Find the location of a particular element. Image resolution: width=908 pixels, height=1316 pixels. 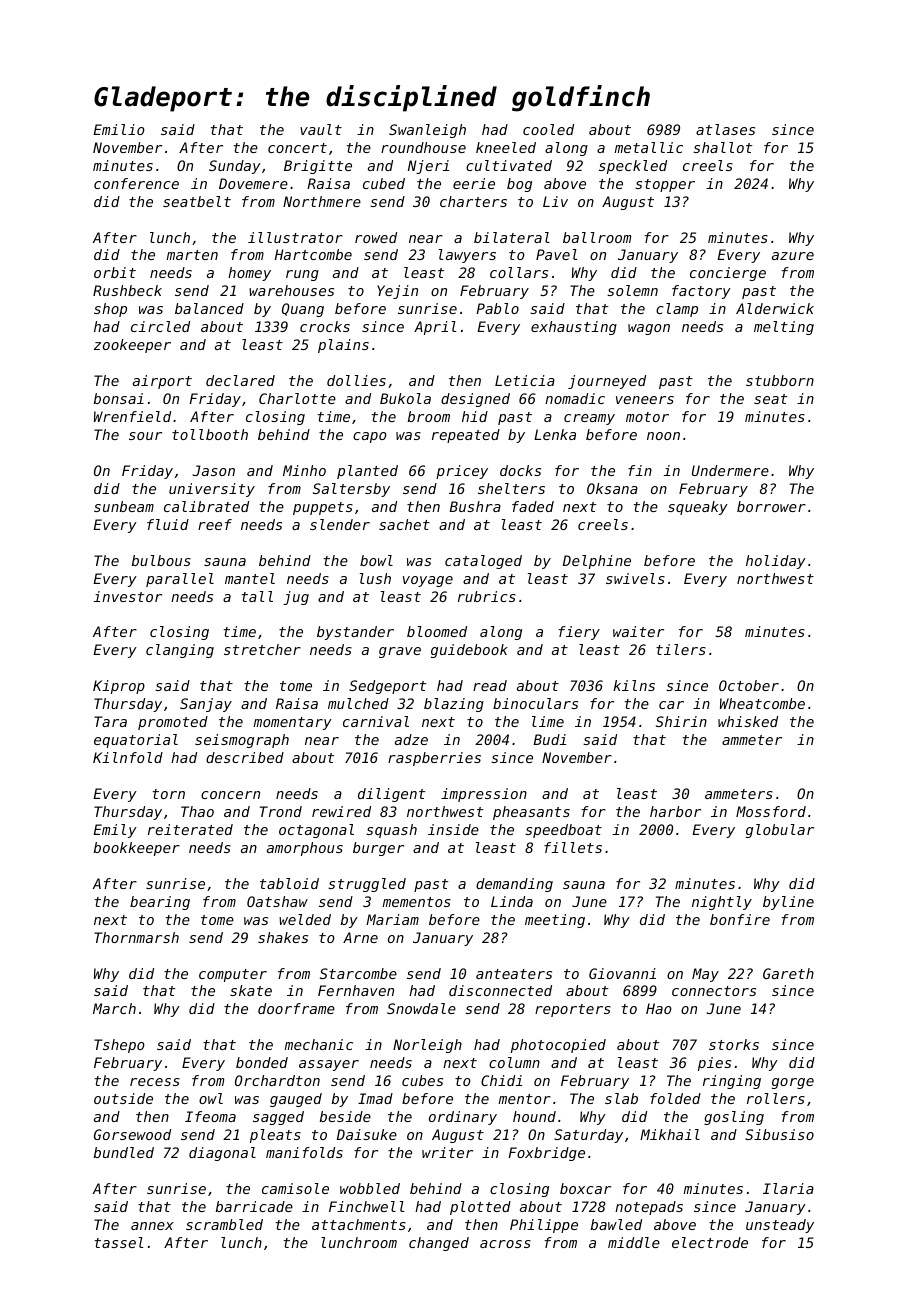

anteaters is located at coordinates (514, 974).
